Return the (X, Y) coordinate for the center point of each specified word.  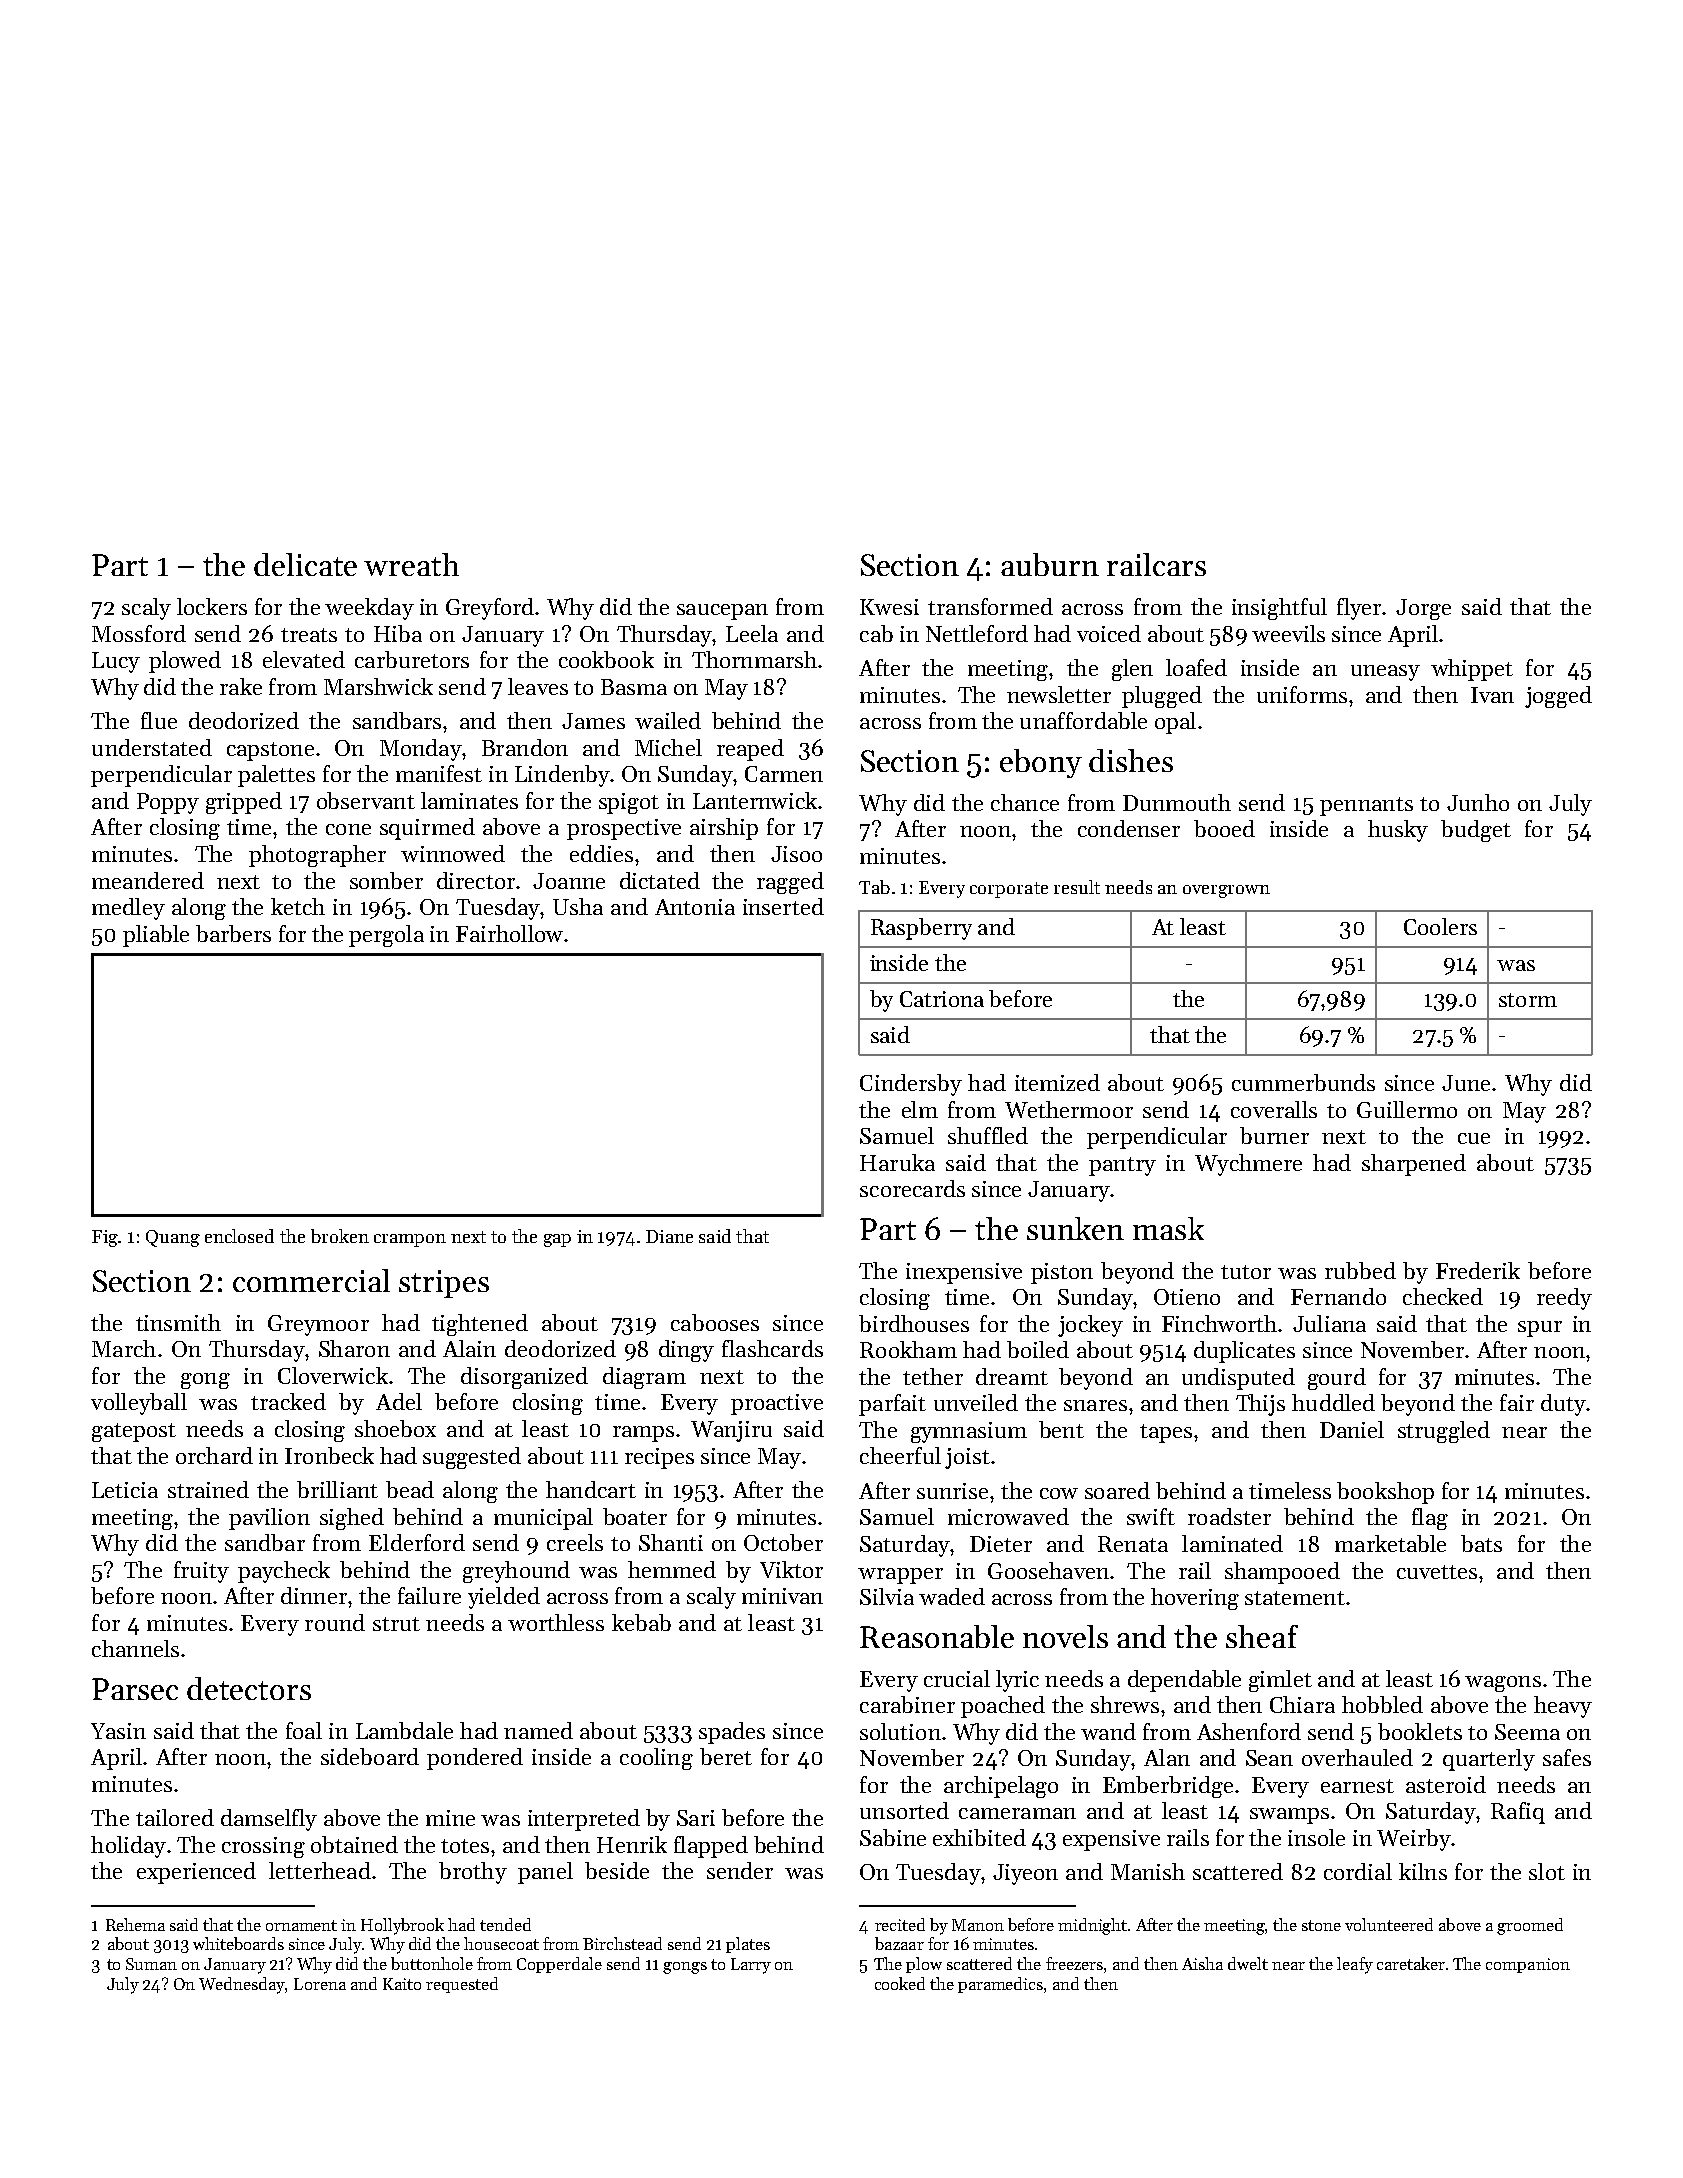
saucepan (722, 612)
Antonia (695, 907)
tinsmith (178, 1322)
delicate (305, 564)
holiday (128, 1847)
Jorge (1423, 609)
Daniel (1352, 1429)
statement (1295, 1598)
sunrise (952, 1491)
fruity (201, 1572)
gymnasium (969, 1432)
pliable (156, 936)
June (1466, 1083)
